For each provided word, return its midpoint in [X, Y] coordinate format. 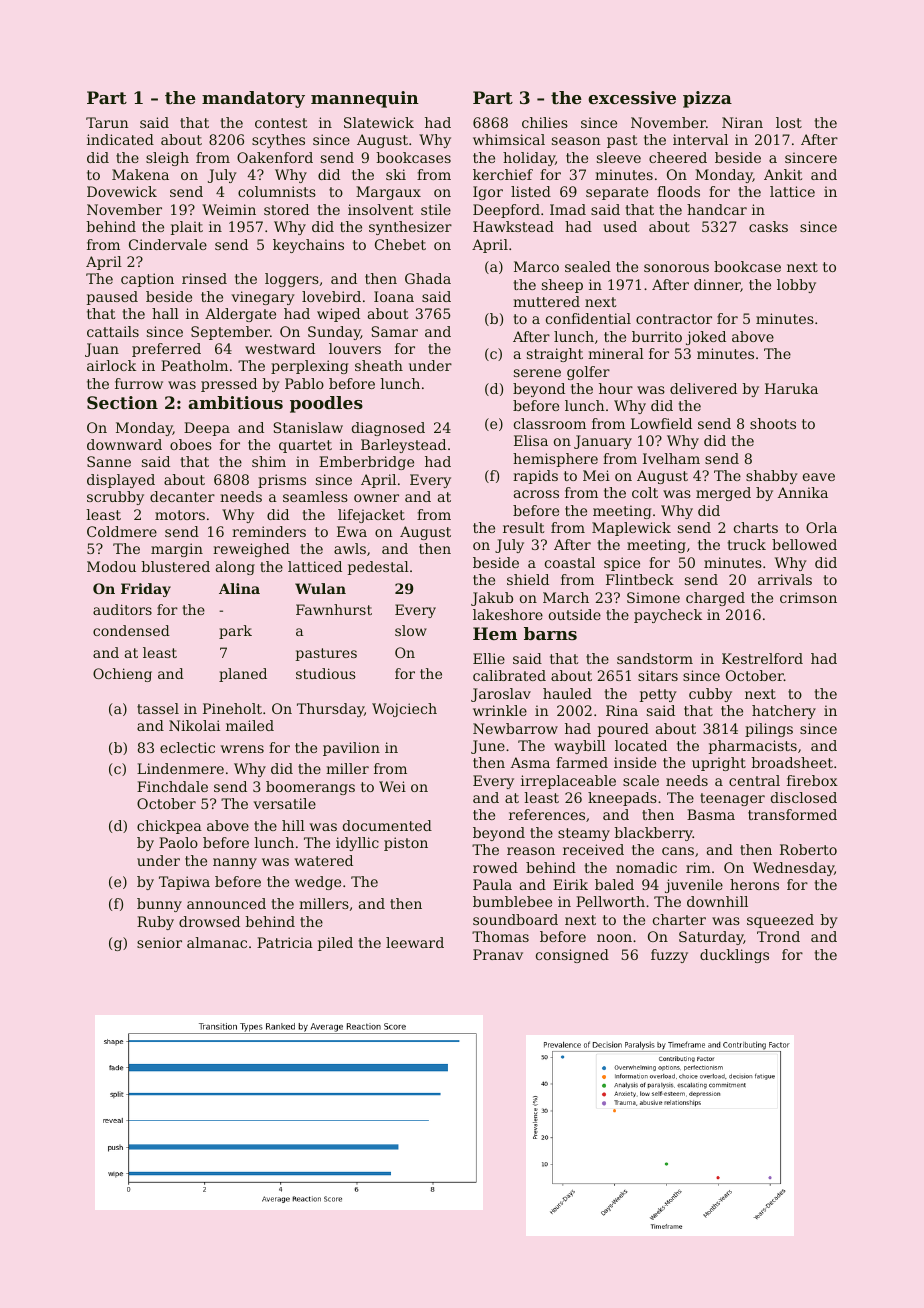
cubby [710, 695]
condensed [131, 630]
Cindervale [168, 244]
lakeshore [508, 614]
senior [159, 942]
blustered [175, 566]
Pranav [498, 954]
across [536, 494]
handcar [717, 209]
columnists [277, 191]
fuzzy [669, 956]
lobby [796, 286]
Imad [568, 209]
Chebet [400, 244]
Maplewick [631, 529]
